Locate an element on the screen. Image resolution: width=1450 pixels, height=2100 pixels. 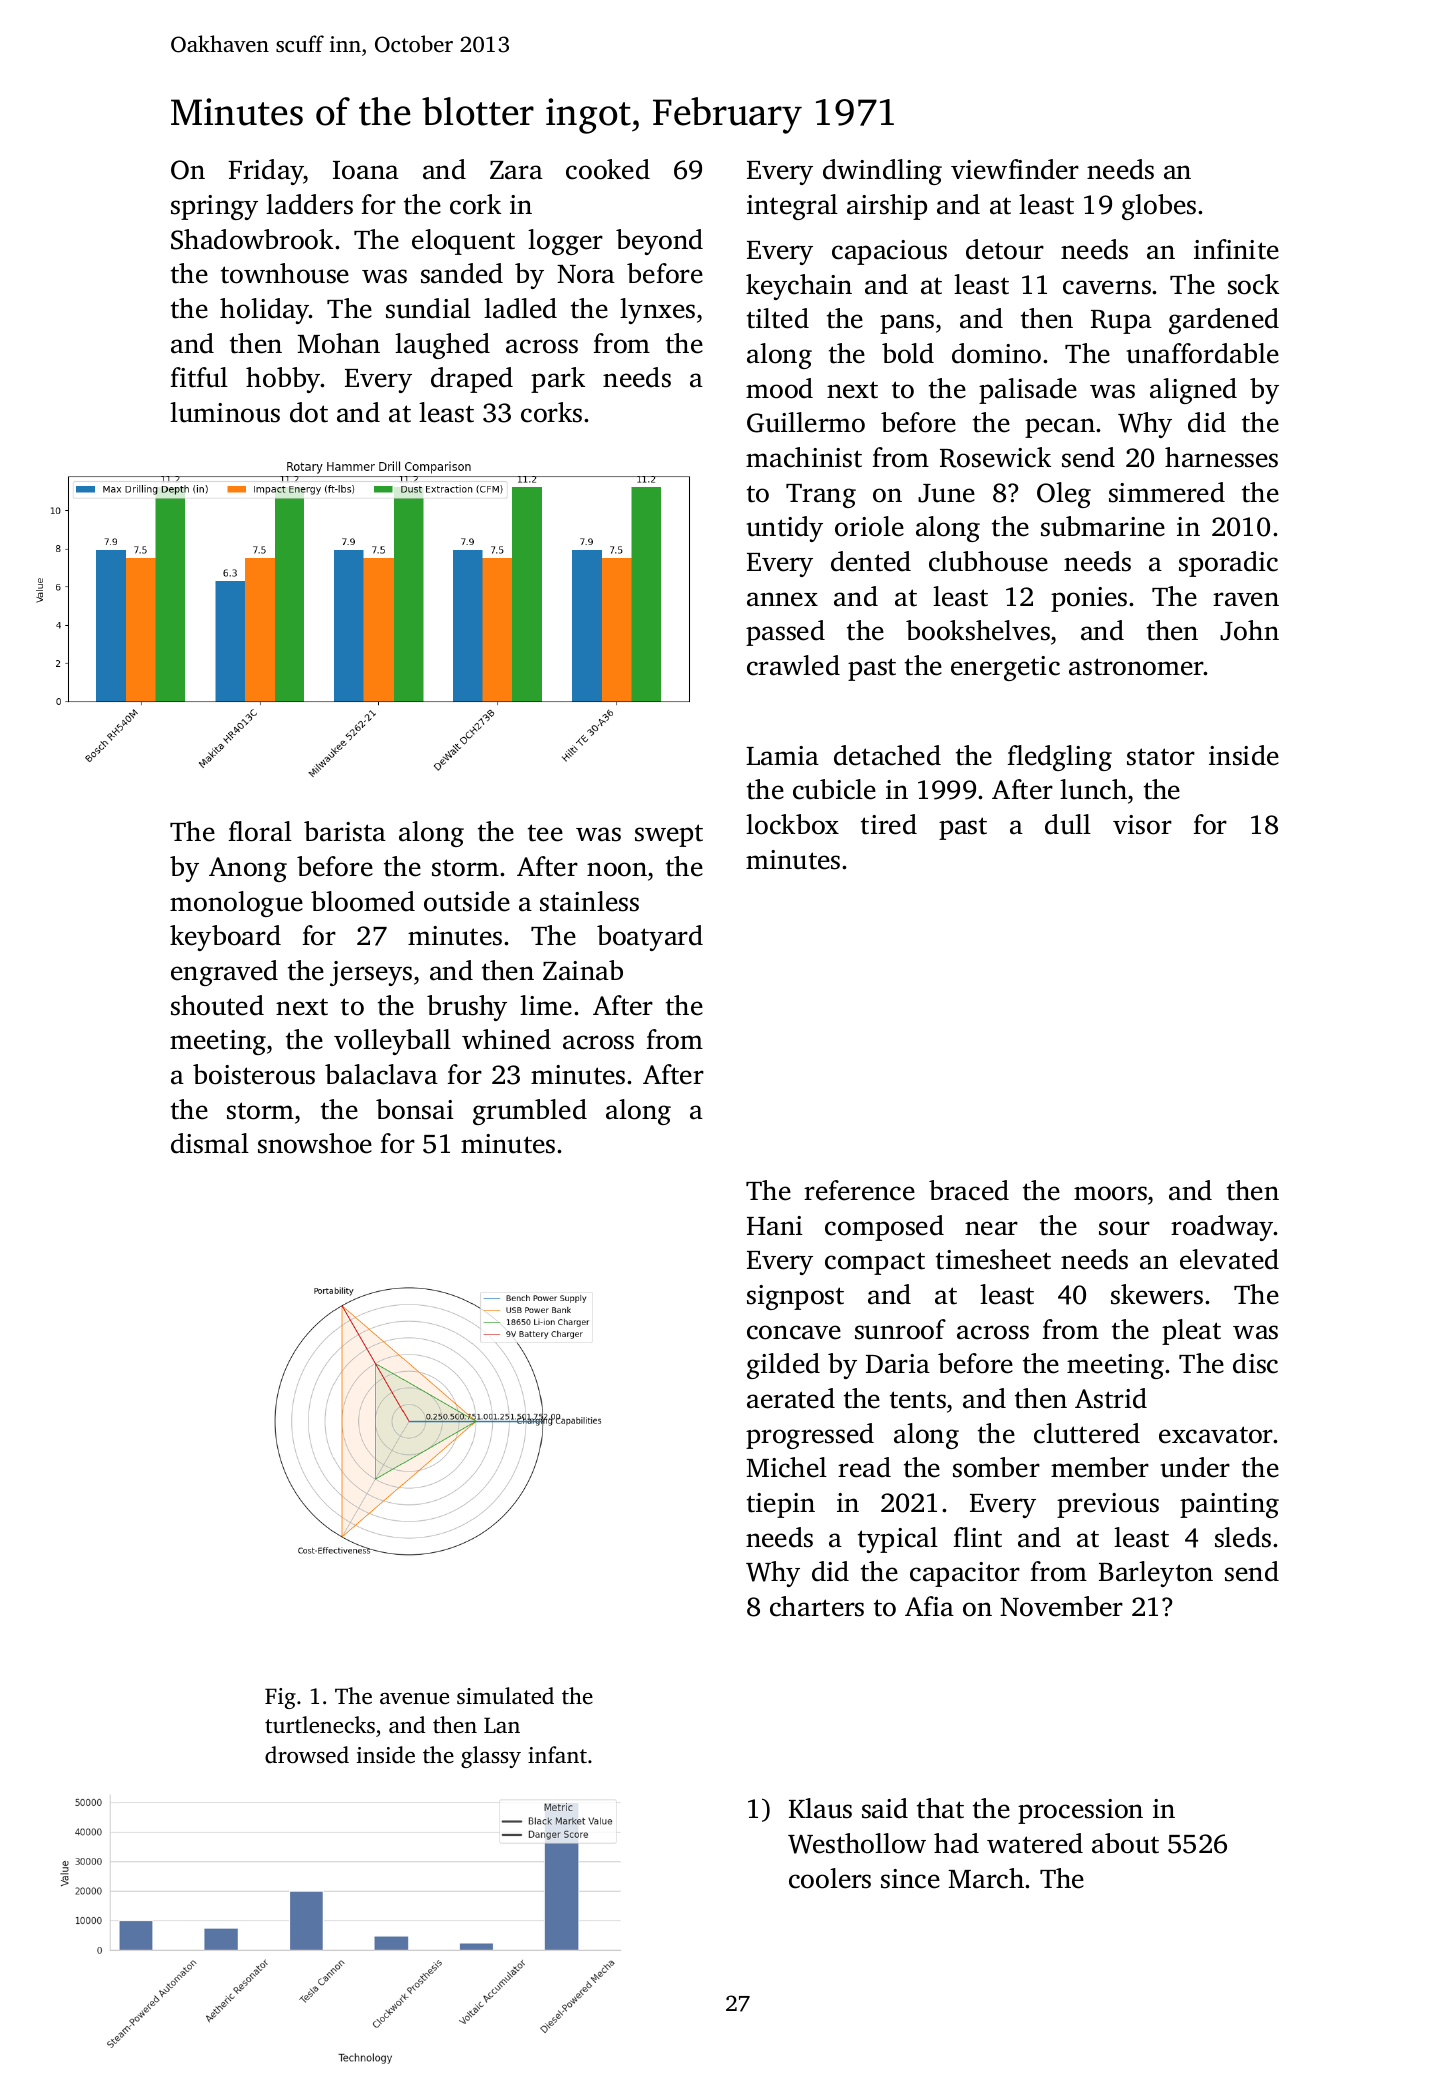
pleat is located at coordinates (1191, 1332).
